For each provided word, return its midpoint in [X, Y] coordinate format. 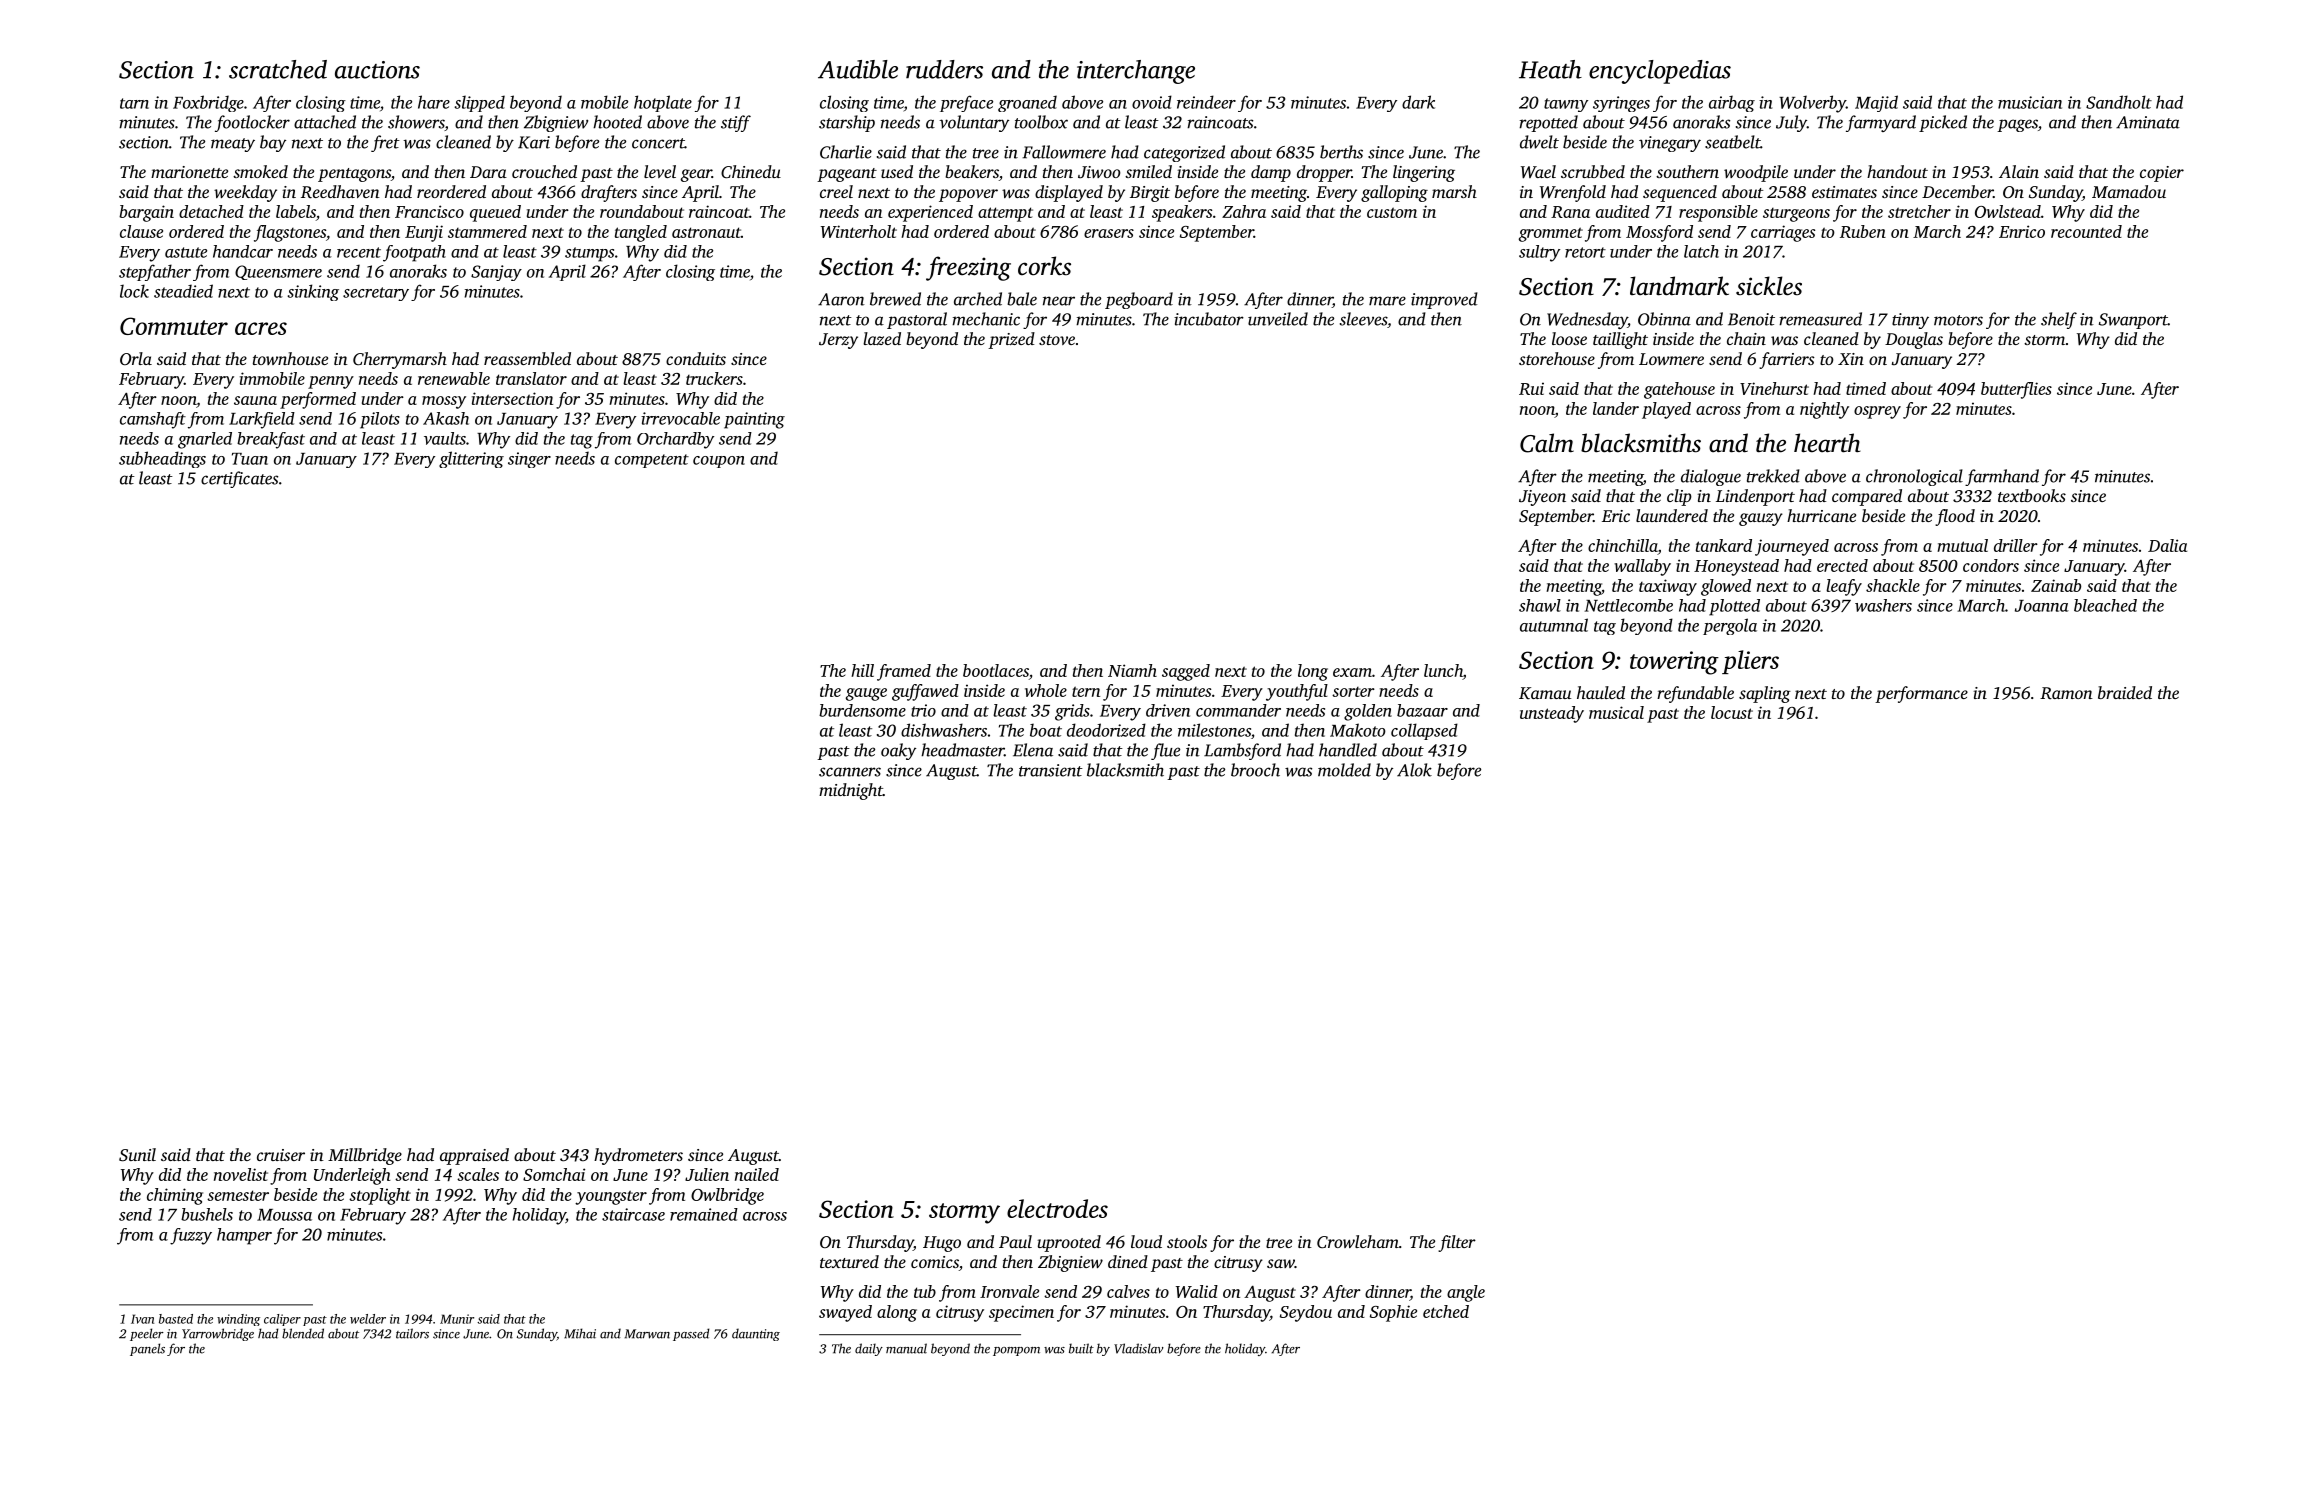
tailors [412, 1333]
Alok [1414, 770]
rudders [944, 69]
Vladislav [1139, 1348]
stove [1057, 340]
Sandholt [2119, 102]
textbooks [2032, 495]
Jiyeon [1542, 498]
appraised [474, 1156]
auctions [377, 70]
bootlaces [996, 670]
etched [1446, 1311]
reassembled [527, 358]
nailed [757, 1174]
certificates [239, 479]
